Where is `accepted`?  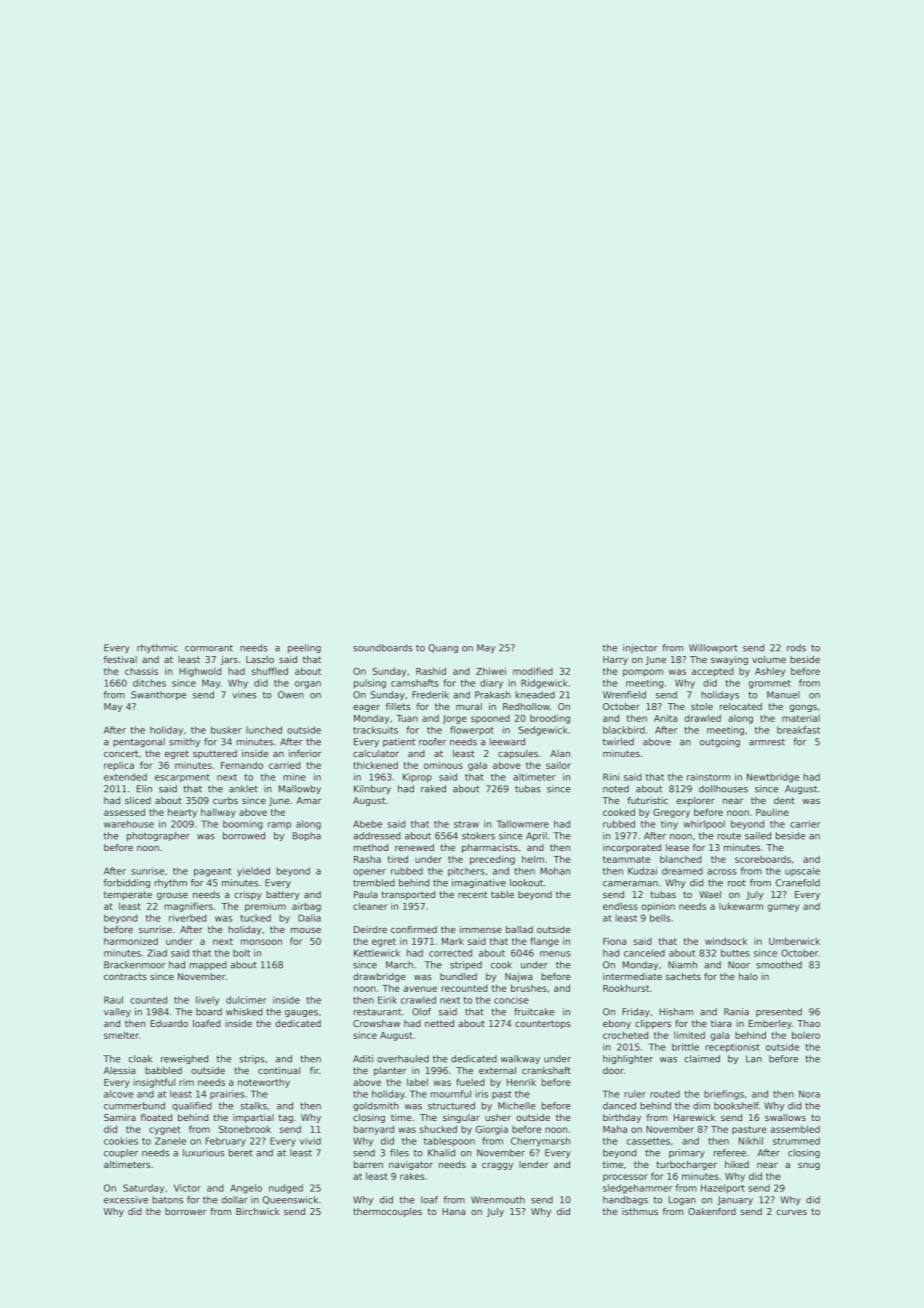 accepted is located at coordinates (713, 672).
